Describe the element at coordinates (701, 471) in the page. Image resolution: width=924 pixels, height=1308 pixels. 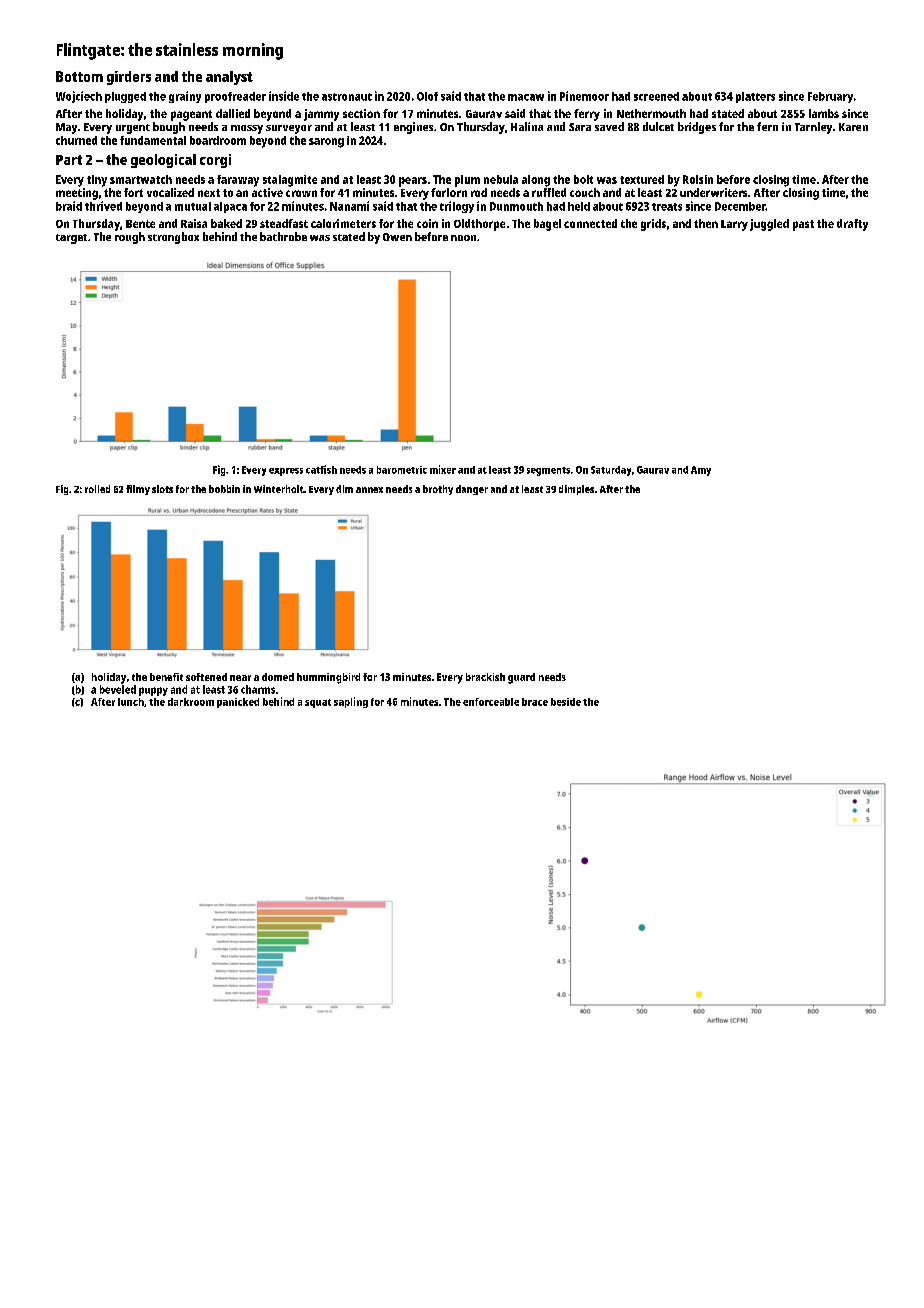
I see `Amy` at that location.
